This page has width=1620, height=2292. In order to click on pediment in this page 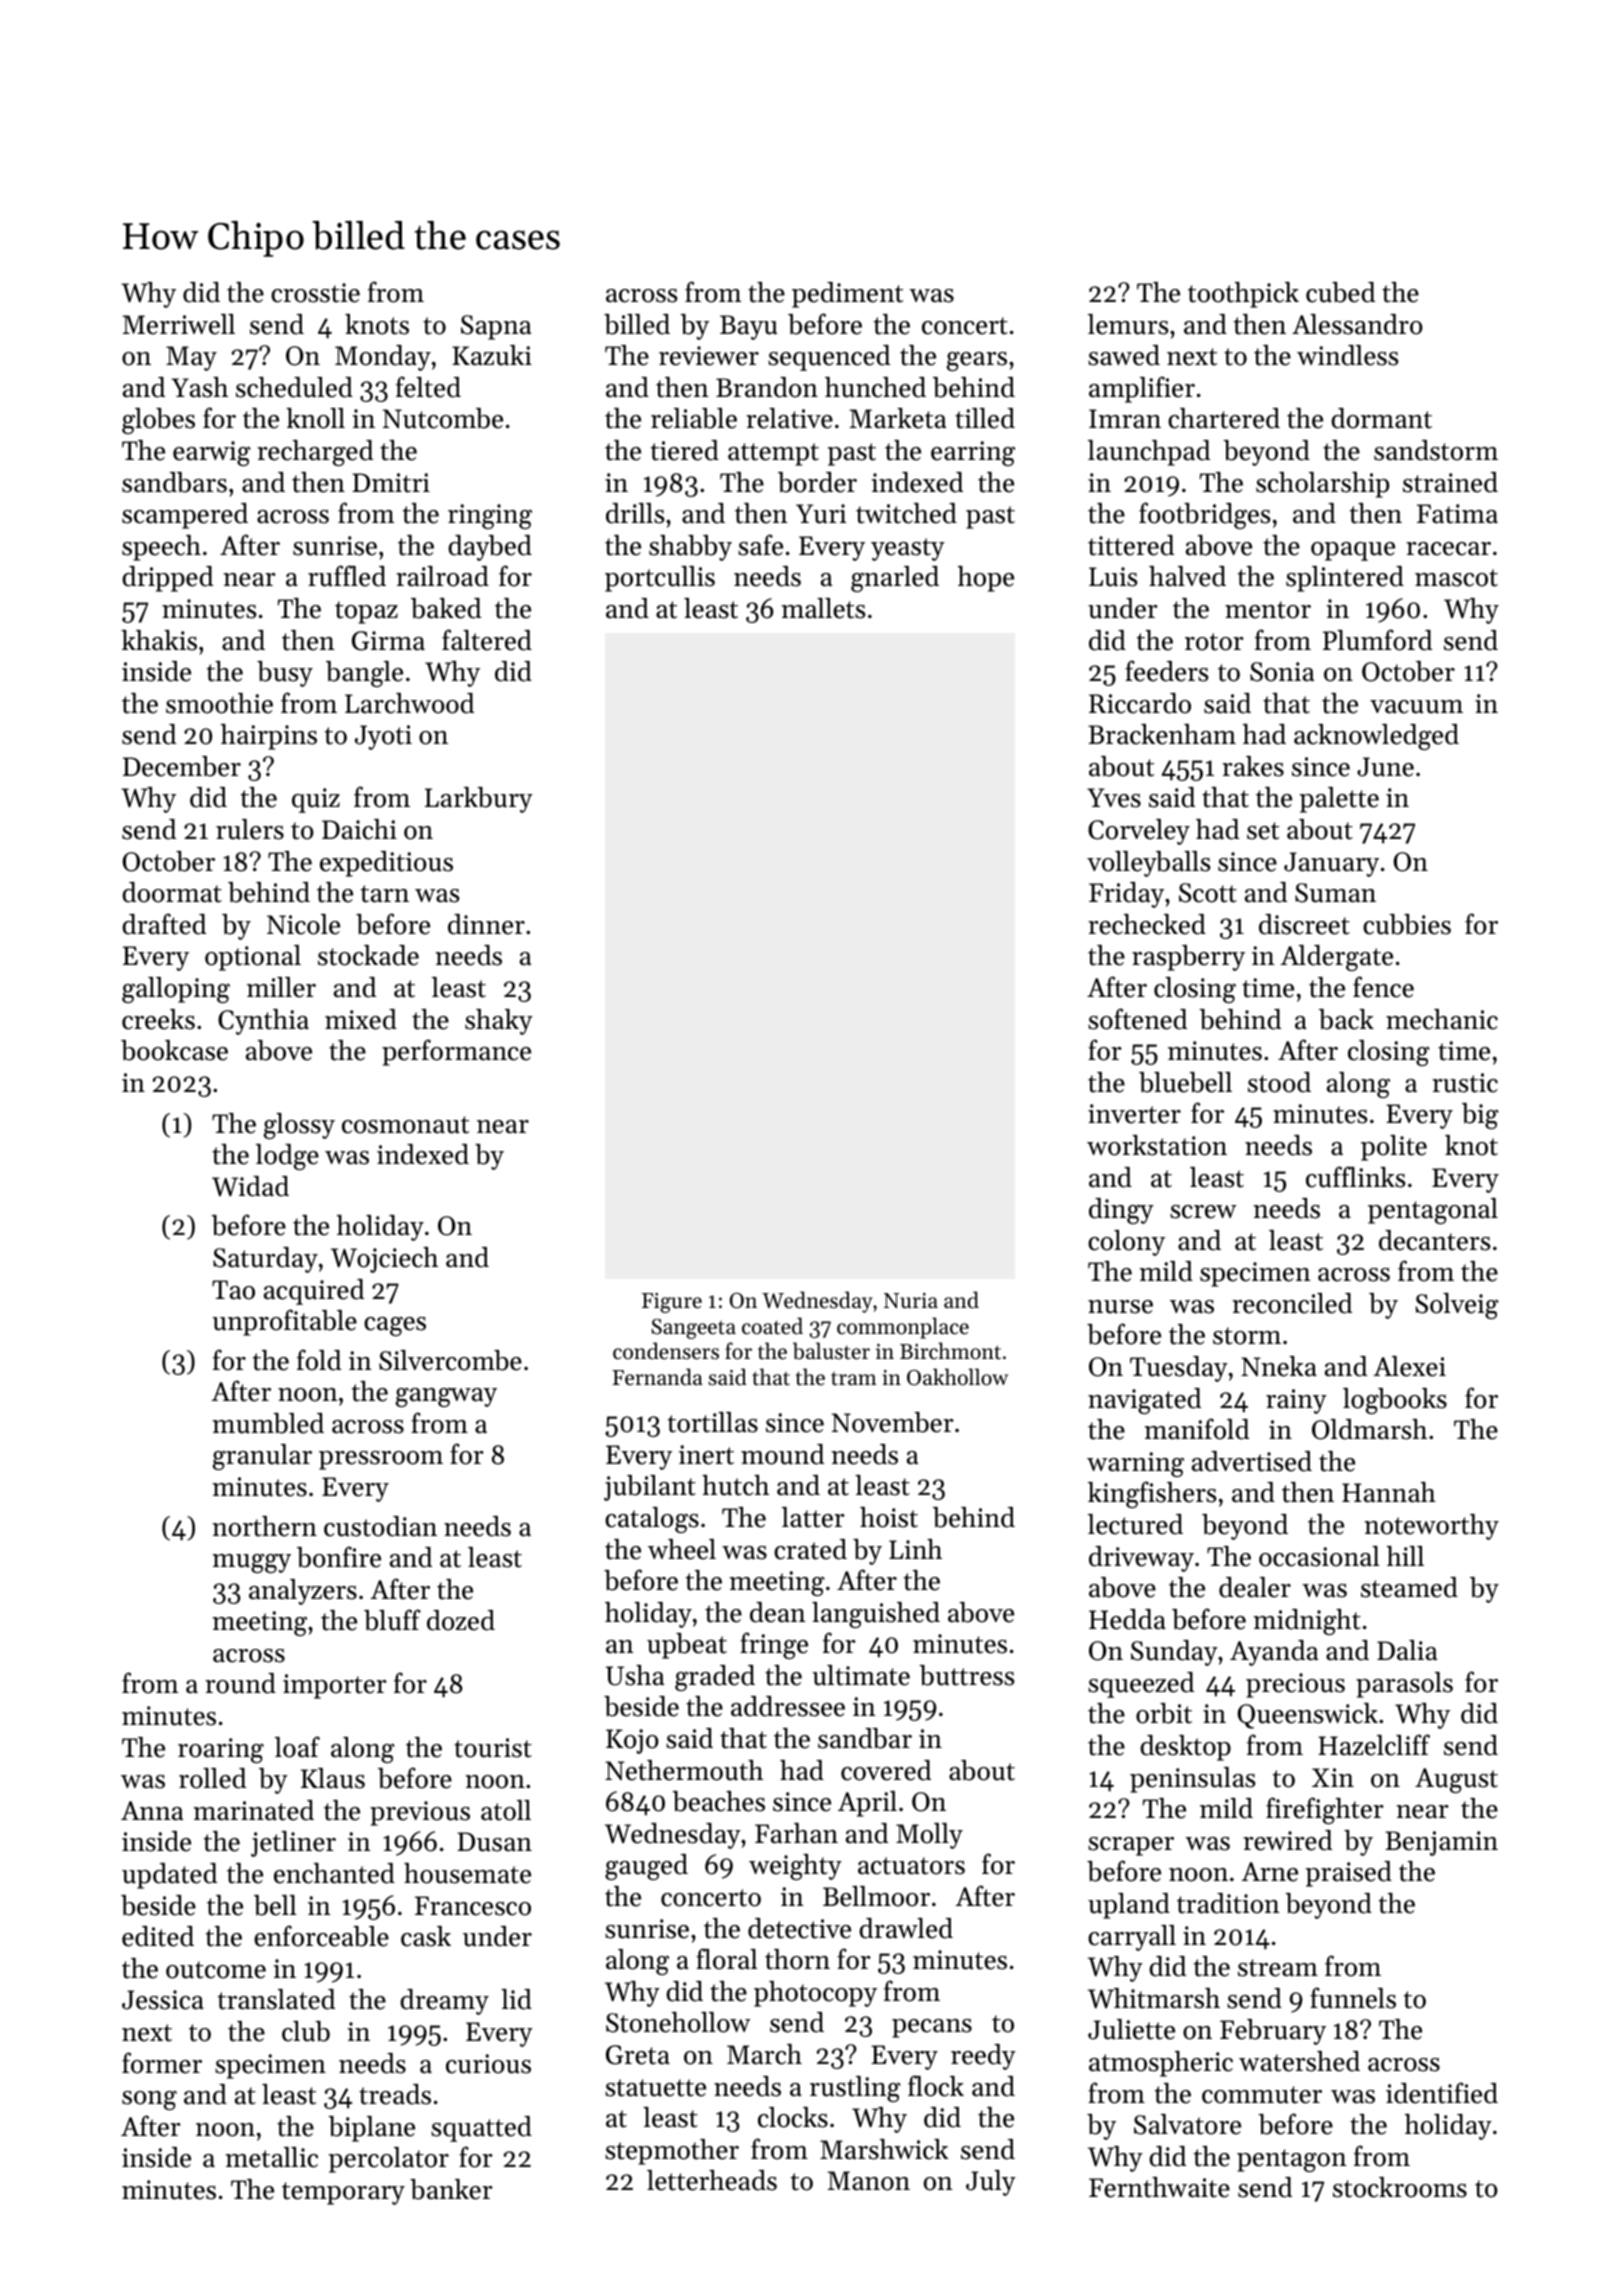, I will do `click(847, 295)`.
